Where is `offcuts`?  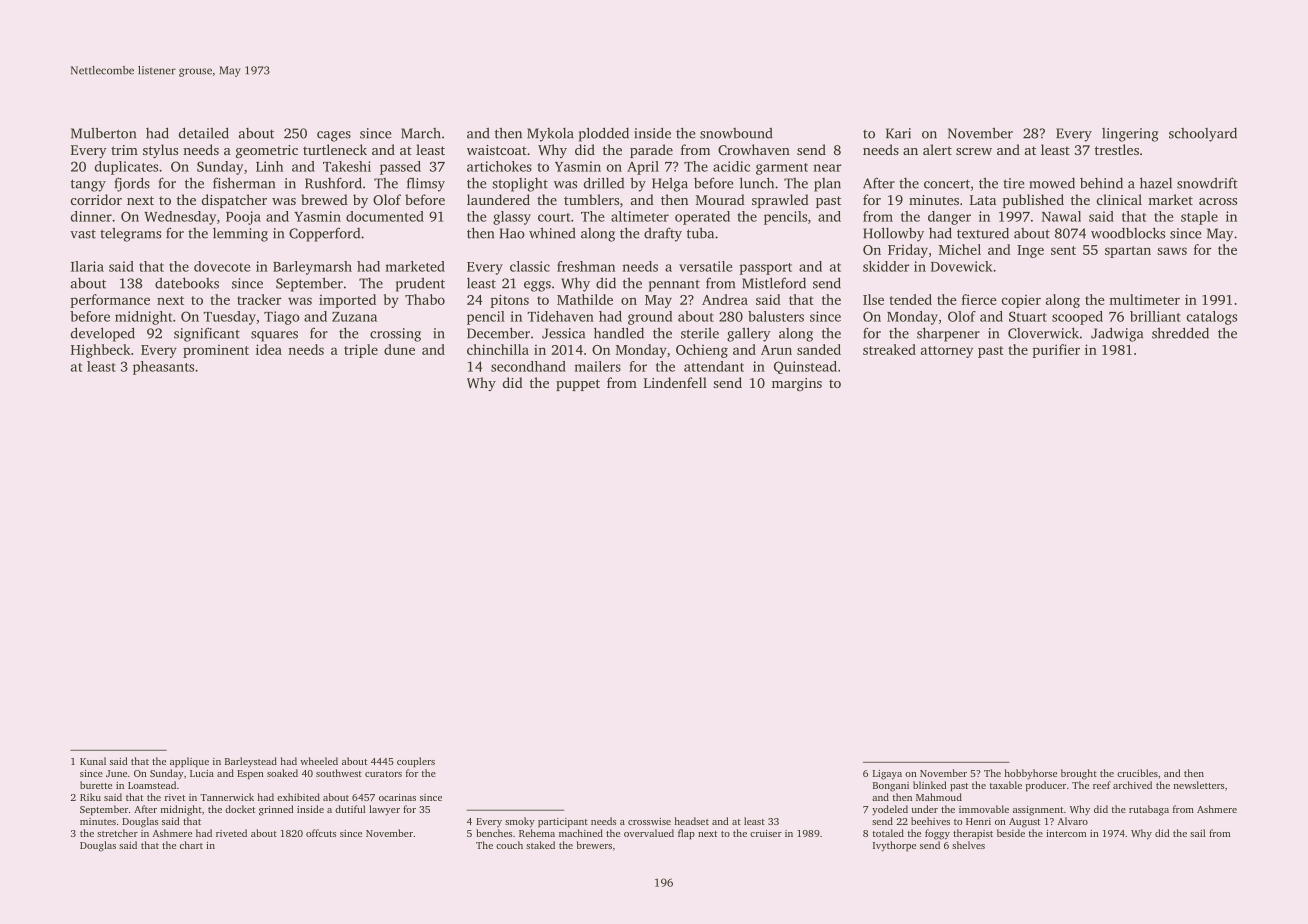
offcuts is located at coordinates (321, 833).
